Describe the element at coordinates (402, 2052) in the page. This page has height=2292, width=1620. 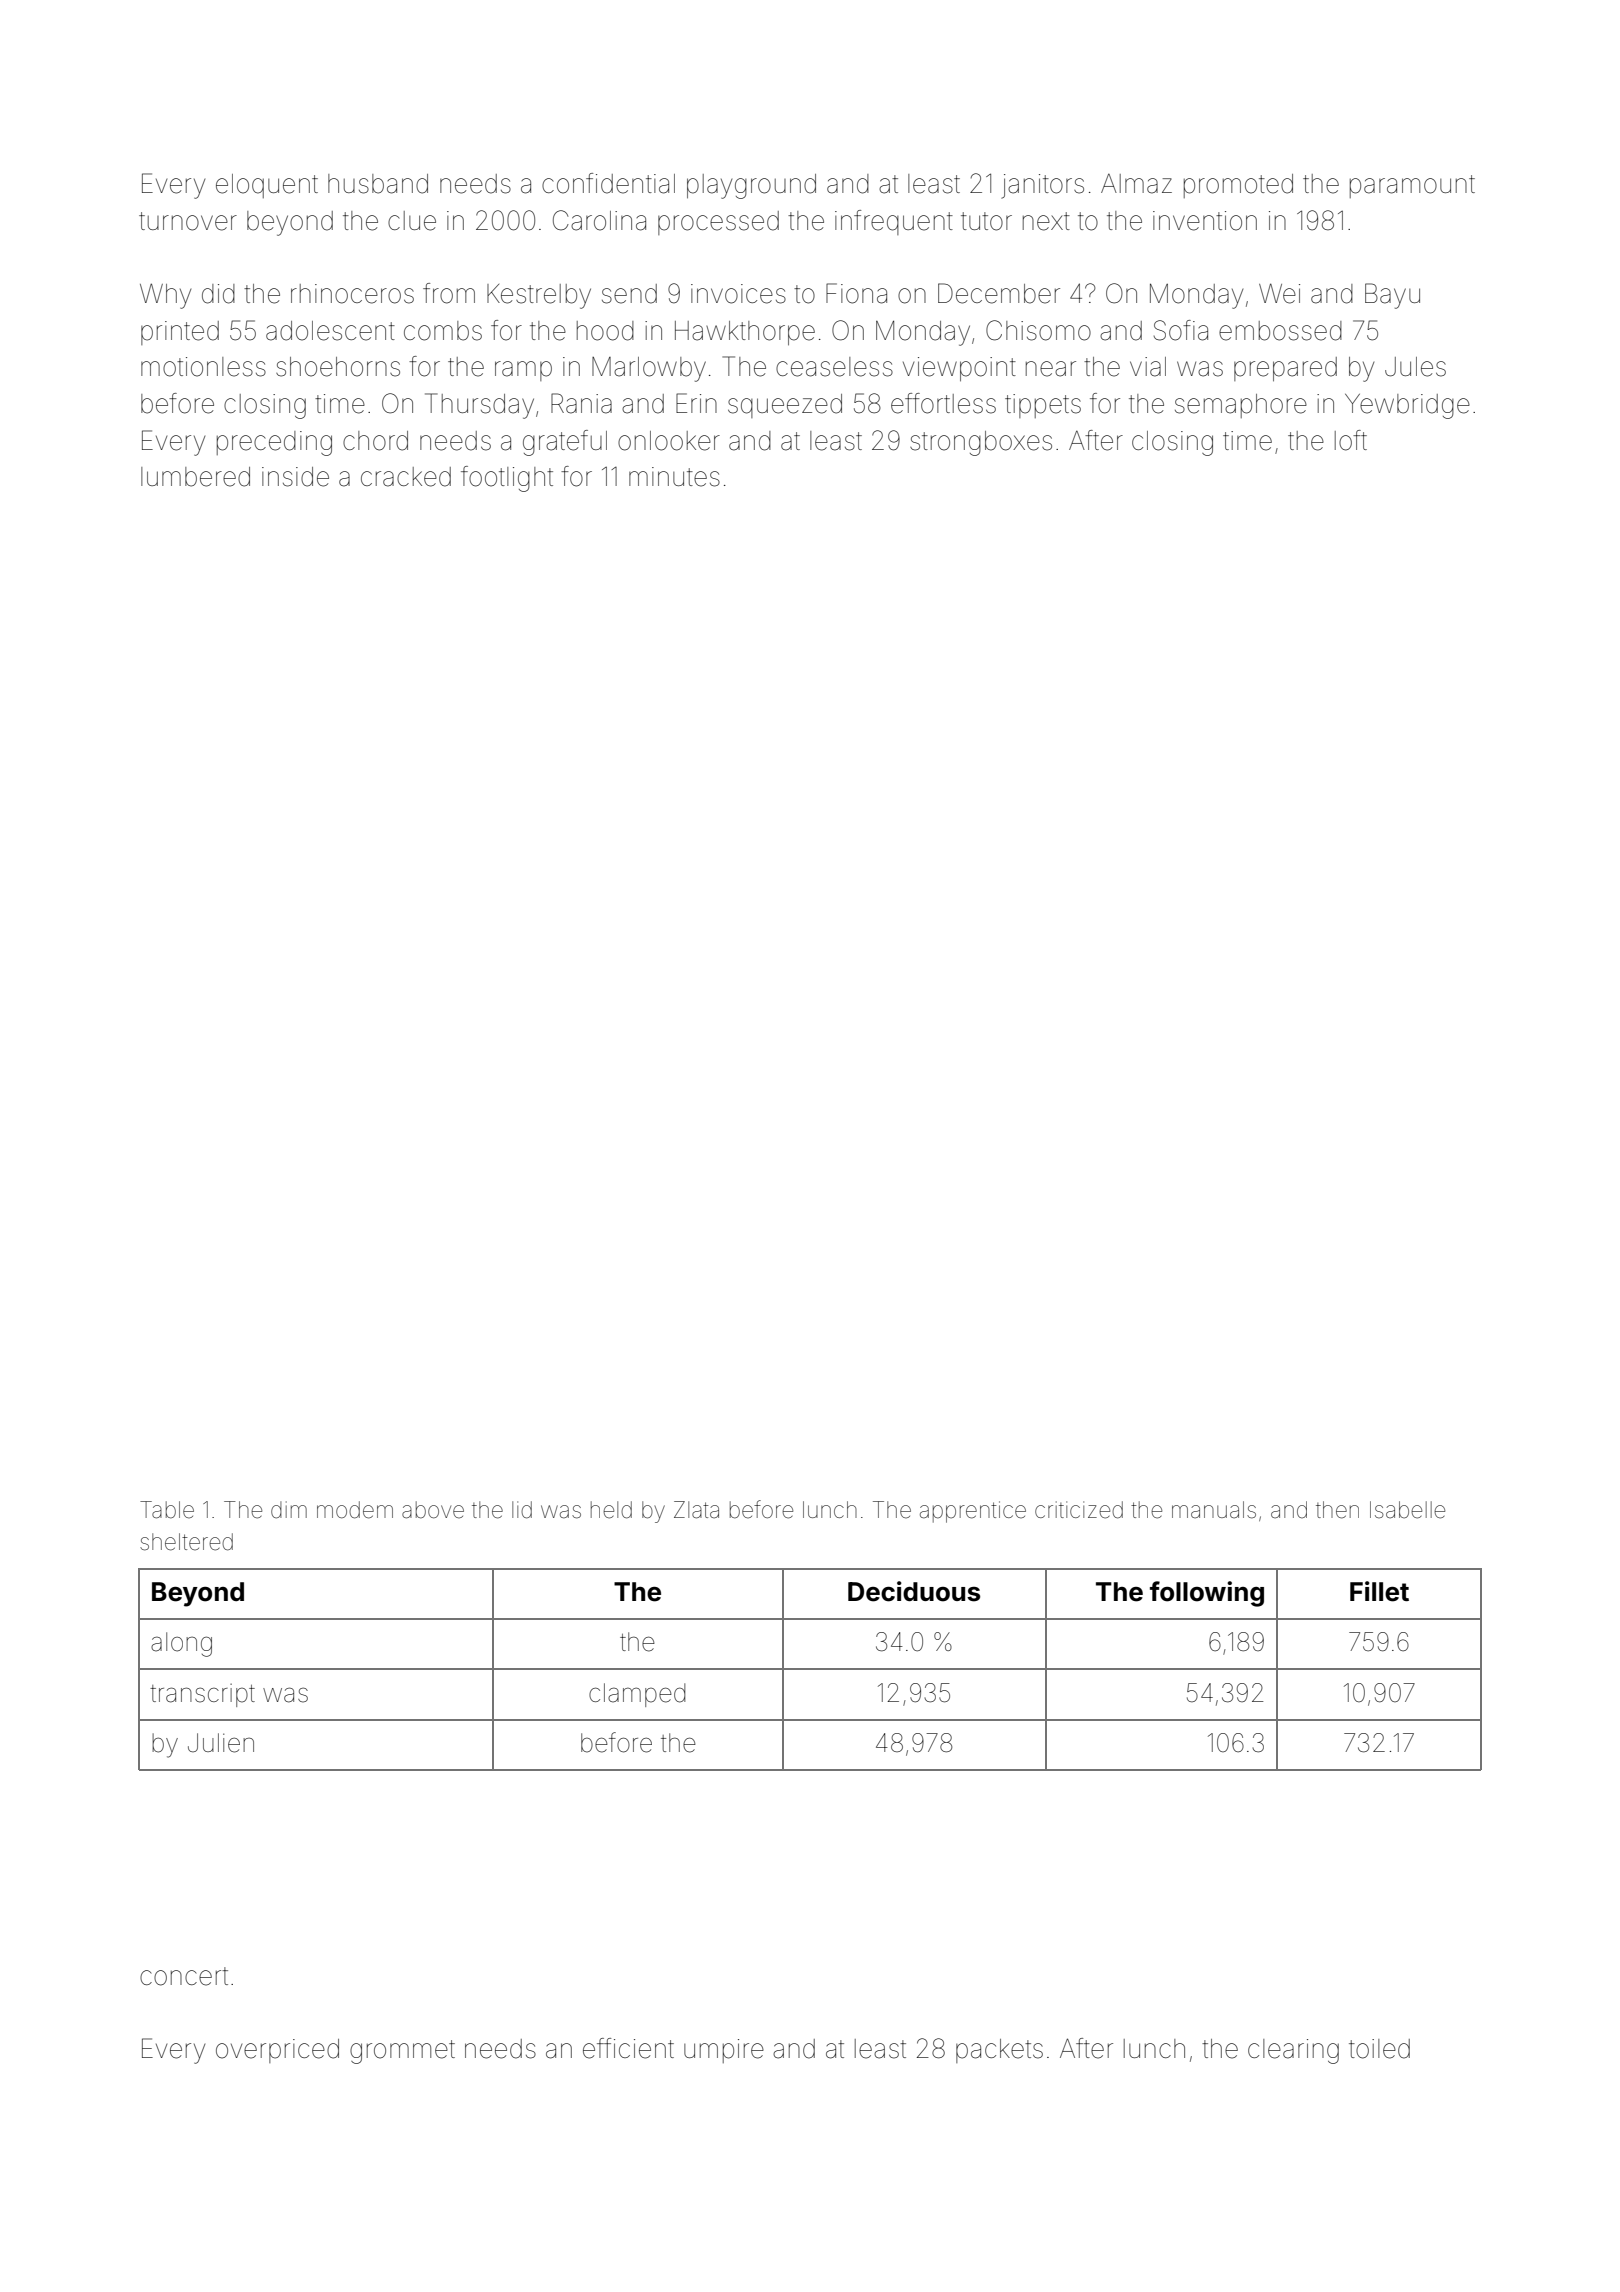
I see `grommet` at that location.
